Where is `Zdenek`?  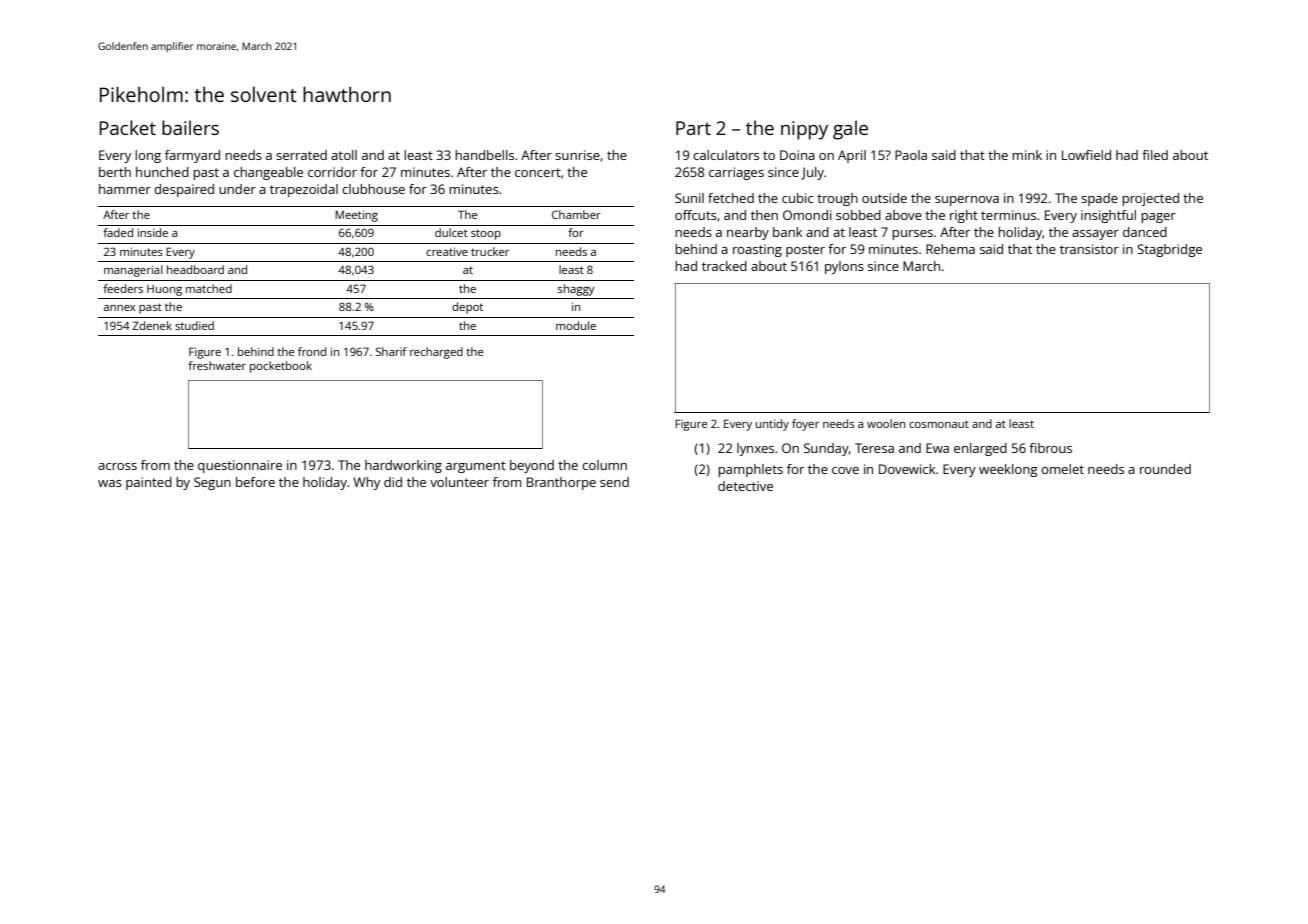
Zdenek is located at coordinates (152, 325).
